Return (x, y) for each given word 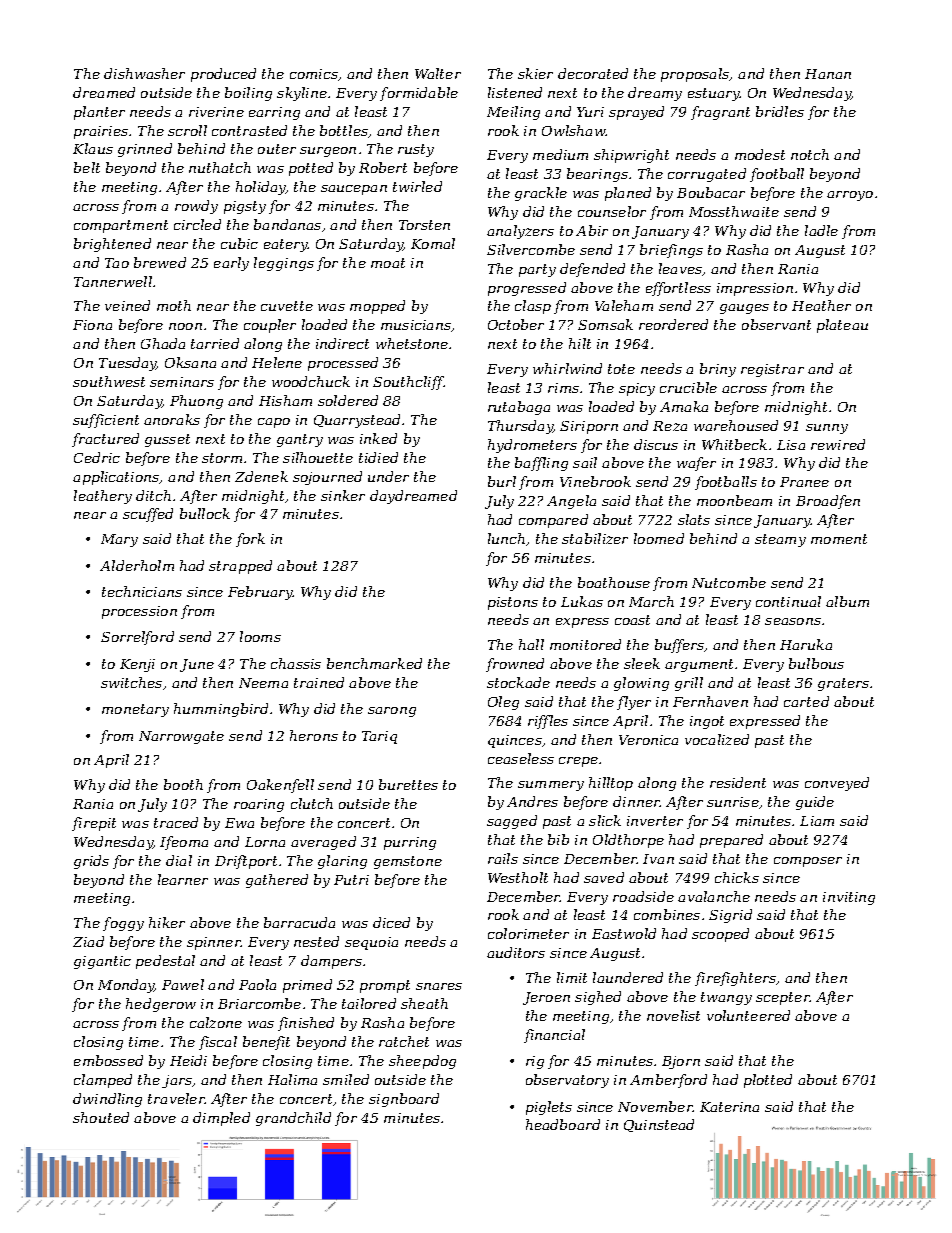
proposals (695, 75)
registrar (772, 370)
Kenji (137, 665)
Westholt (518, 877)
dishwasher (144, 73)
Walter (438, 73)
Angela (571, 502)
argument (699, 665)
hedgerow (161, 1005)
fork (250, 540)
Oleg (503, 703)
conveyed (837, 784)
